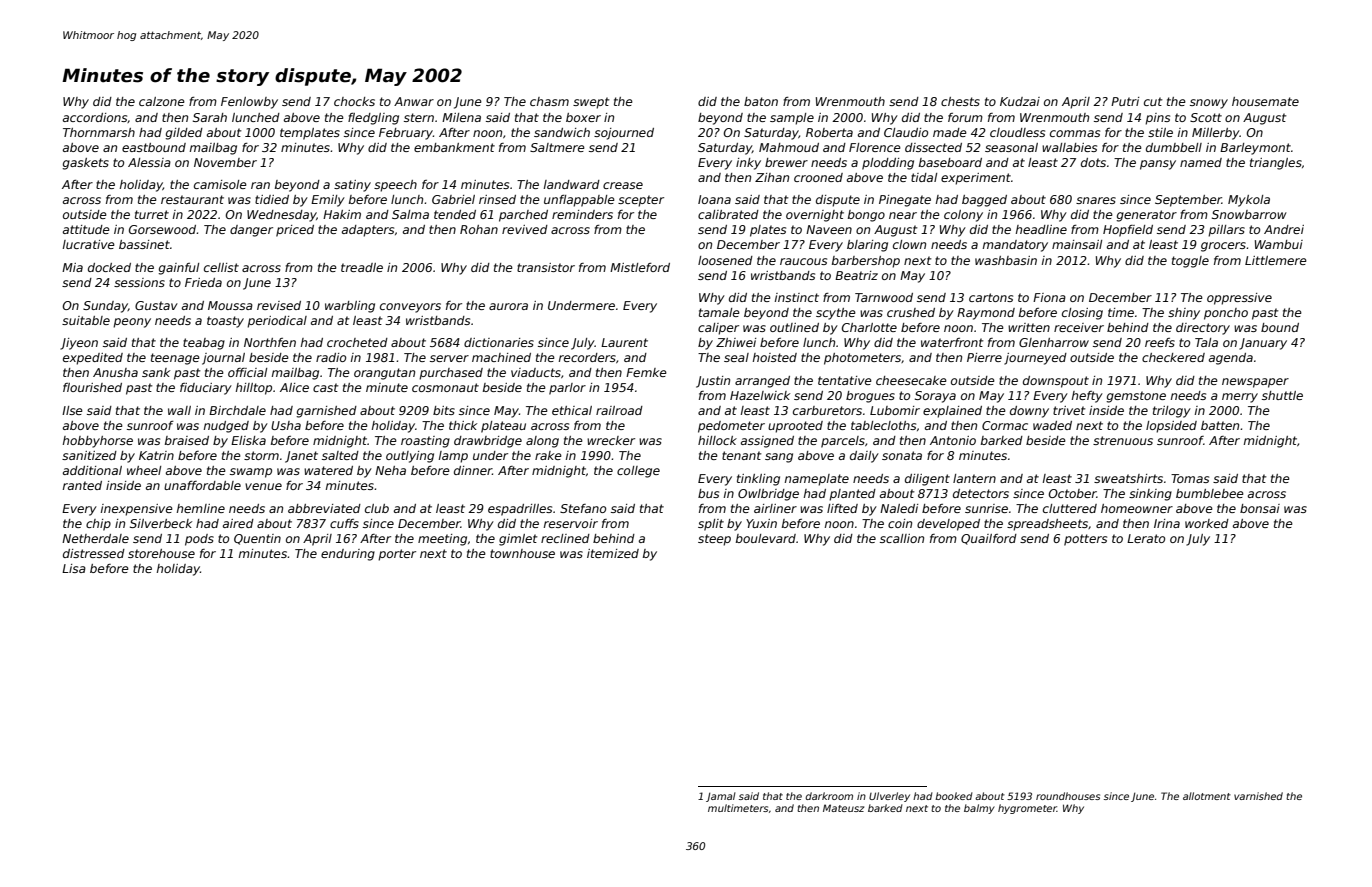 This image has height=887, width=1372. Describe the element at coordinates (889, 797) in the image. I see `Ulverley` at that location.
